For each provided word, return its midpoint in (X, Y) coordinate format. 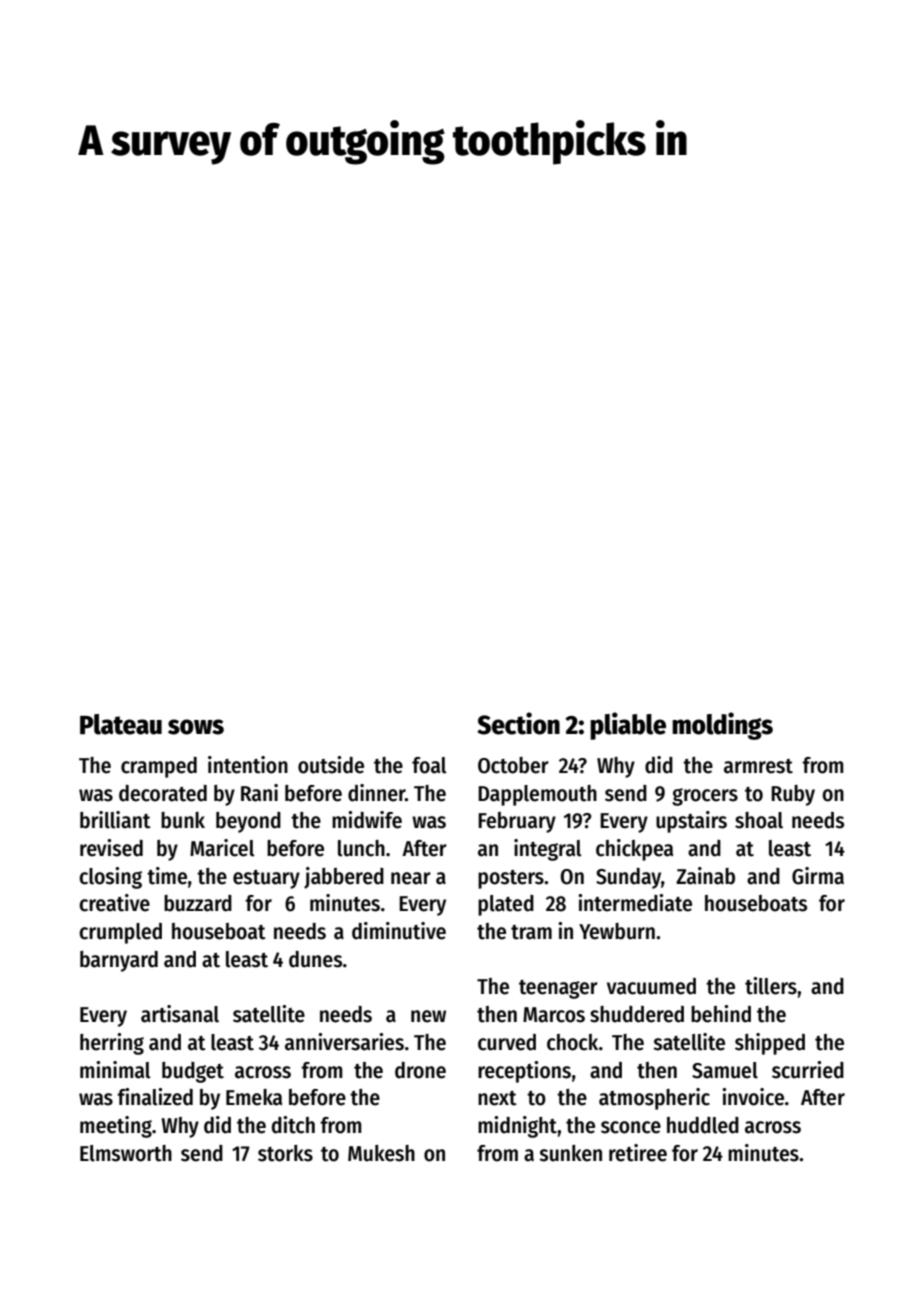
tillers (771, 986)
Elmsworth (126, 1153)
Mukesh (381, 1153)
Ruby (793, 795)
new (428, 1016)
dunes (315, 959)
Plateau (121, 724)
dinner (376, 793)
